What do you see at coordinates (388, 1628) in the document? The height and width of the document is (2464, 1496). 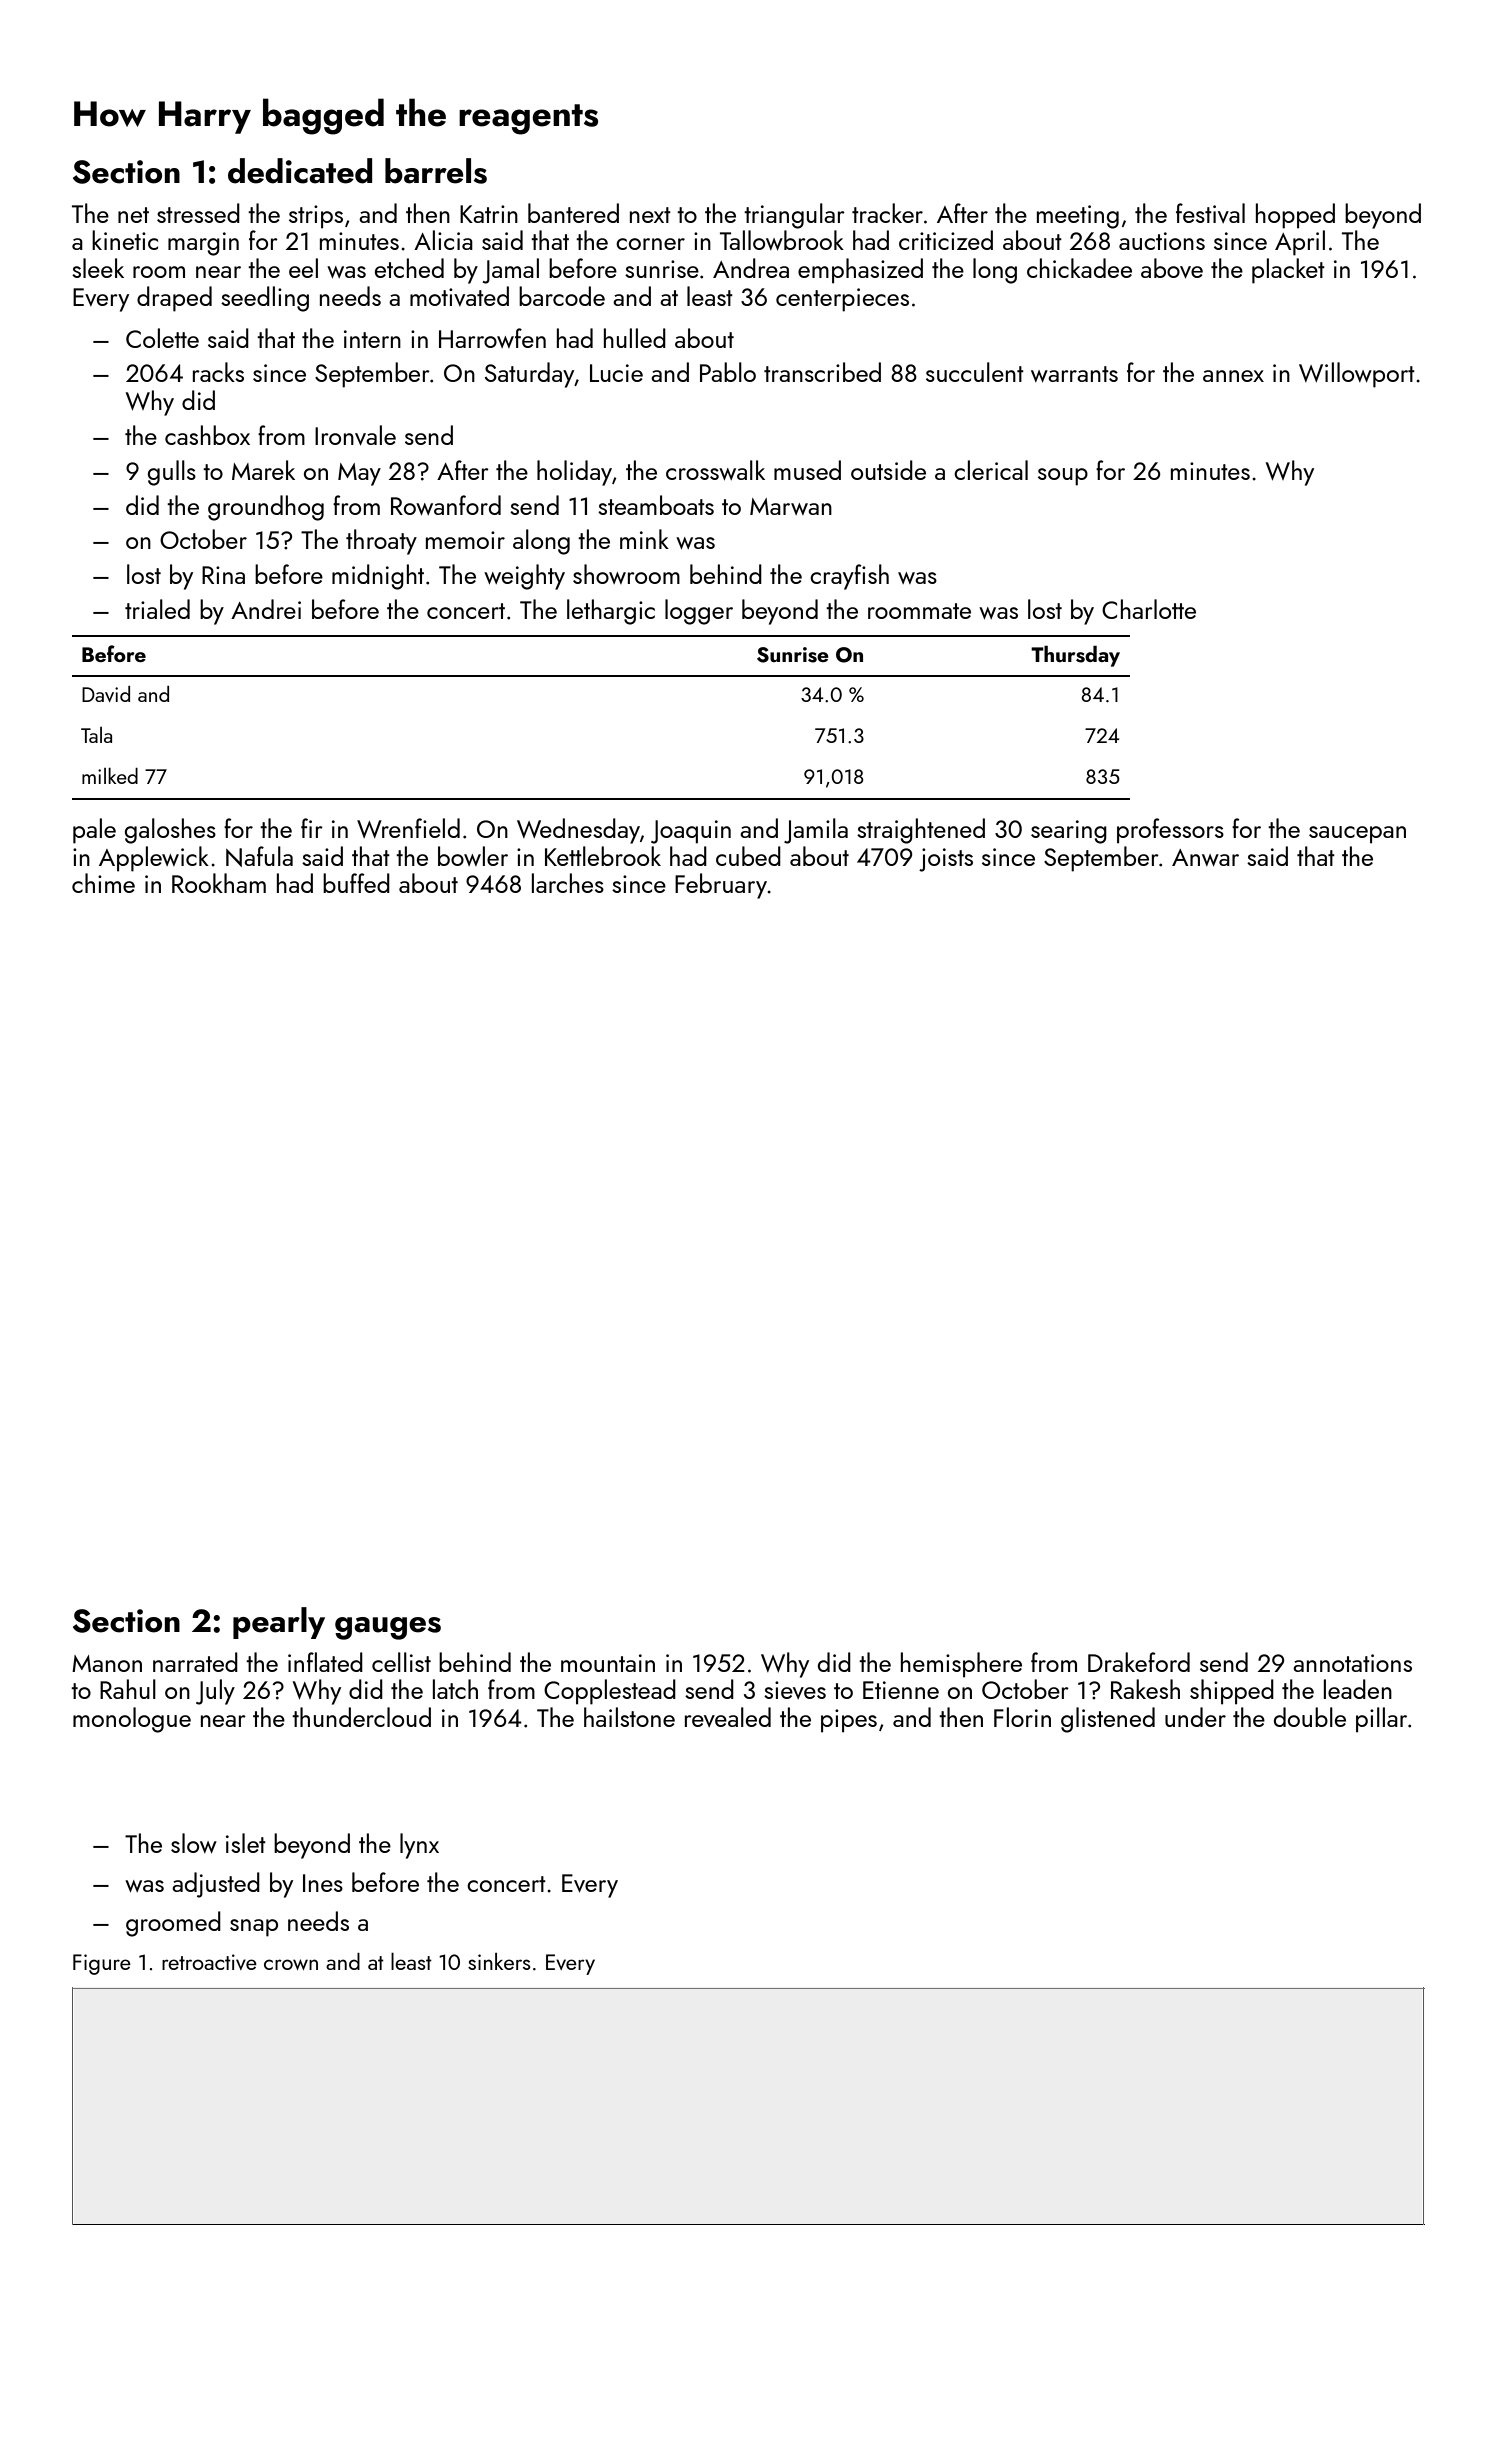 I see `gauges` at bounding box center [388, 1628].
